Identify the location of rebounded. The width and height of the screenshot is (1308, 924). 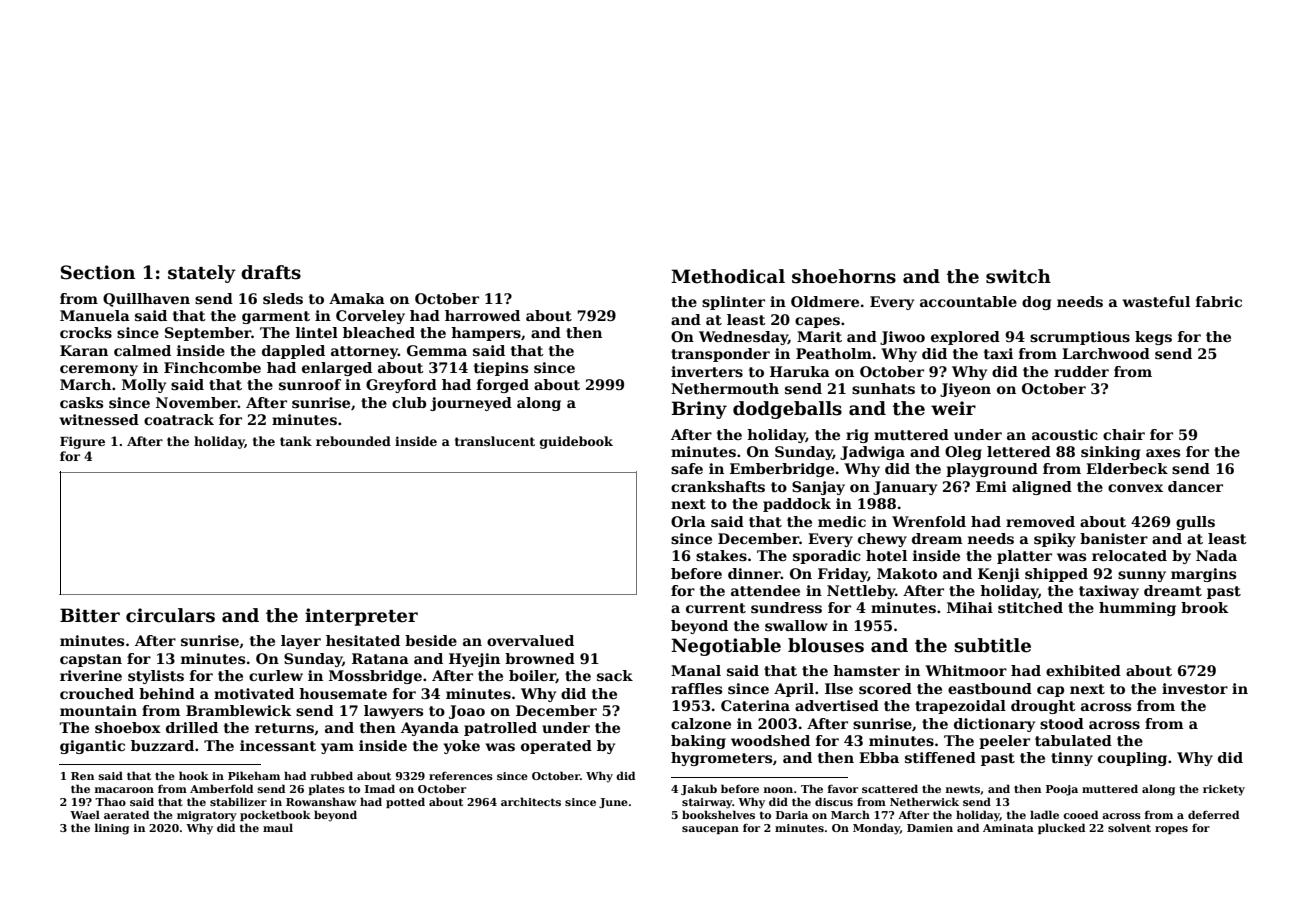
(353, 441).
